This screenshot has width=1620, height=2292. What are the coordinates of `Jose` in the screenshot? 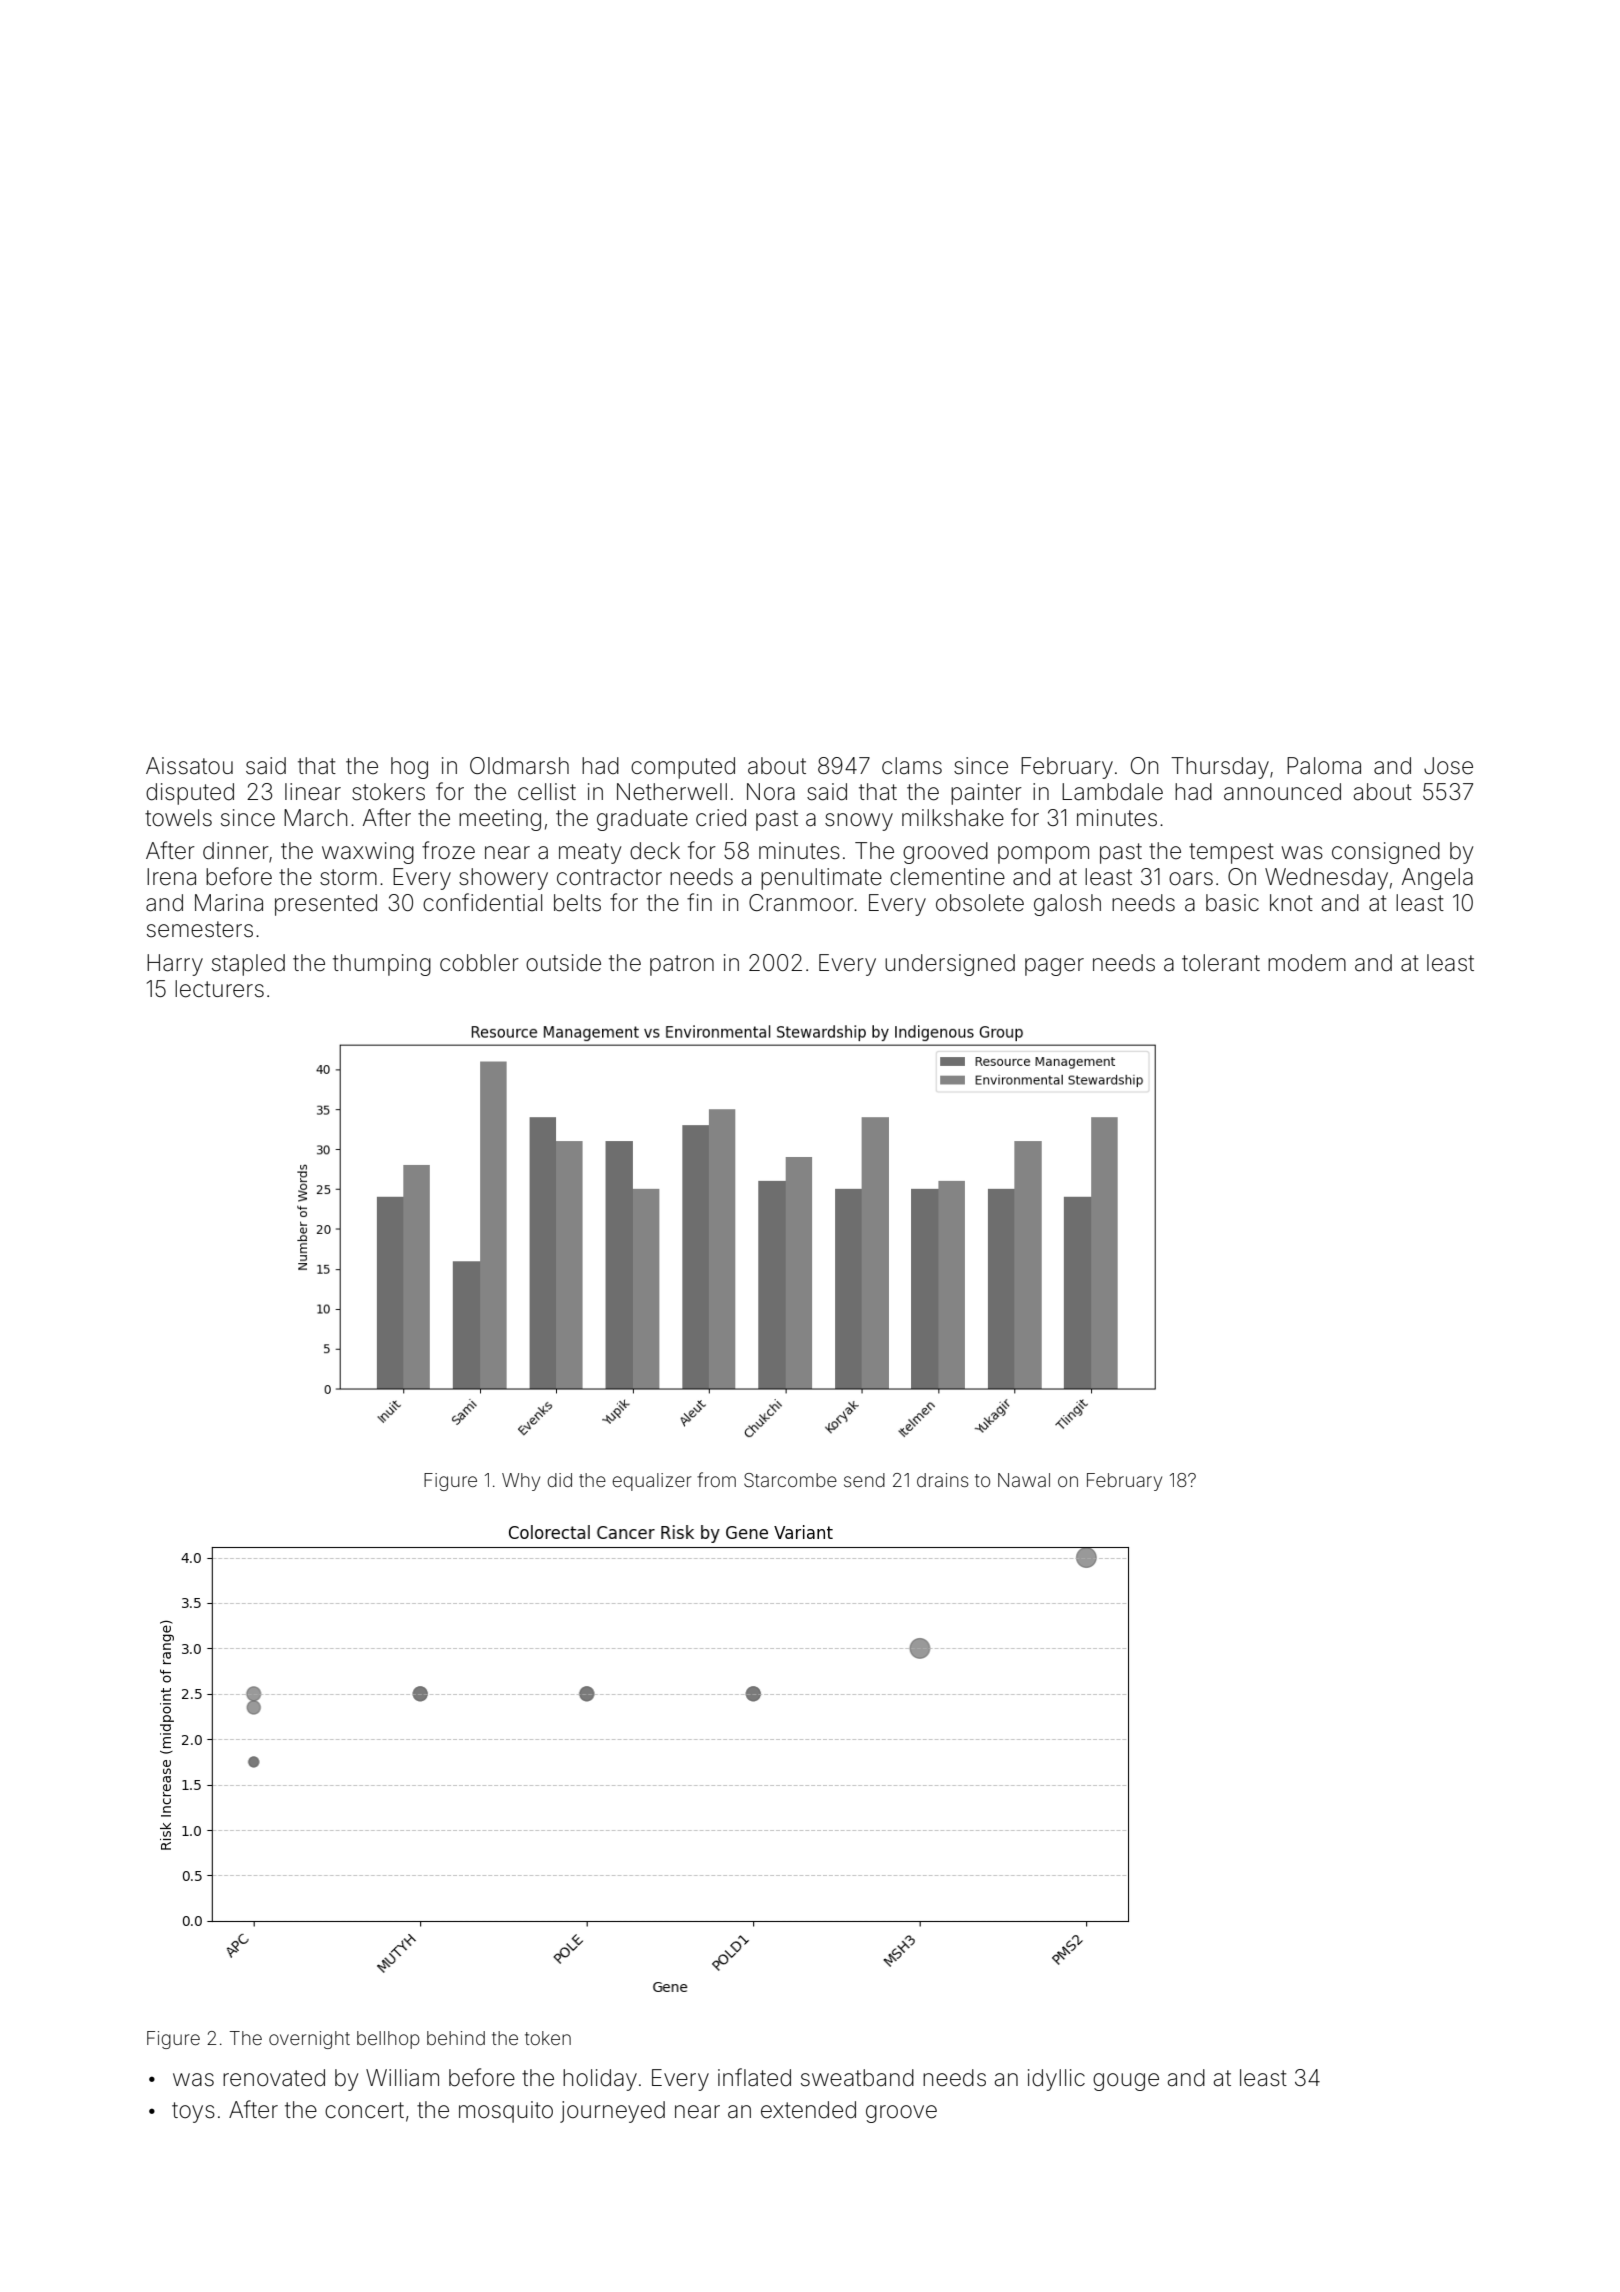 It's located at (1448, 766).
